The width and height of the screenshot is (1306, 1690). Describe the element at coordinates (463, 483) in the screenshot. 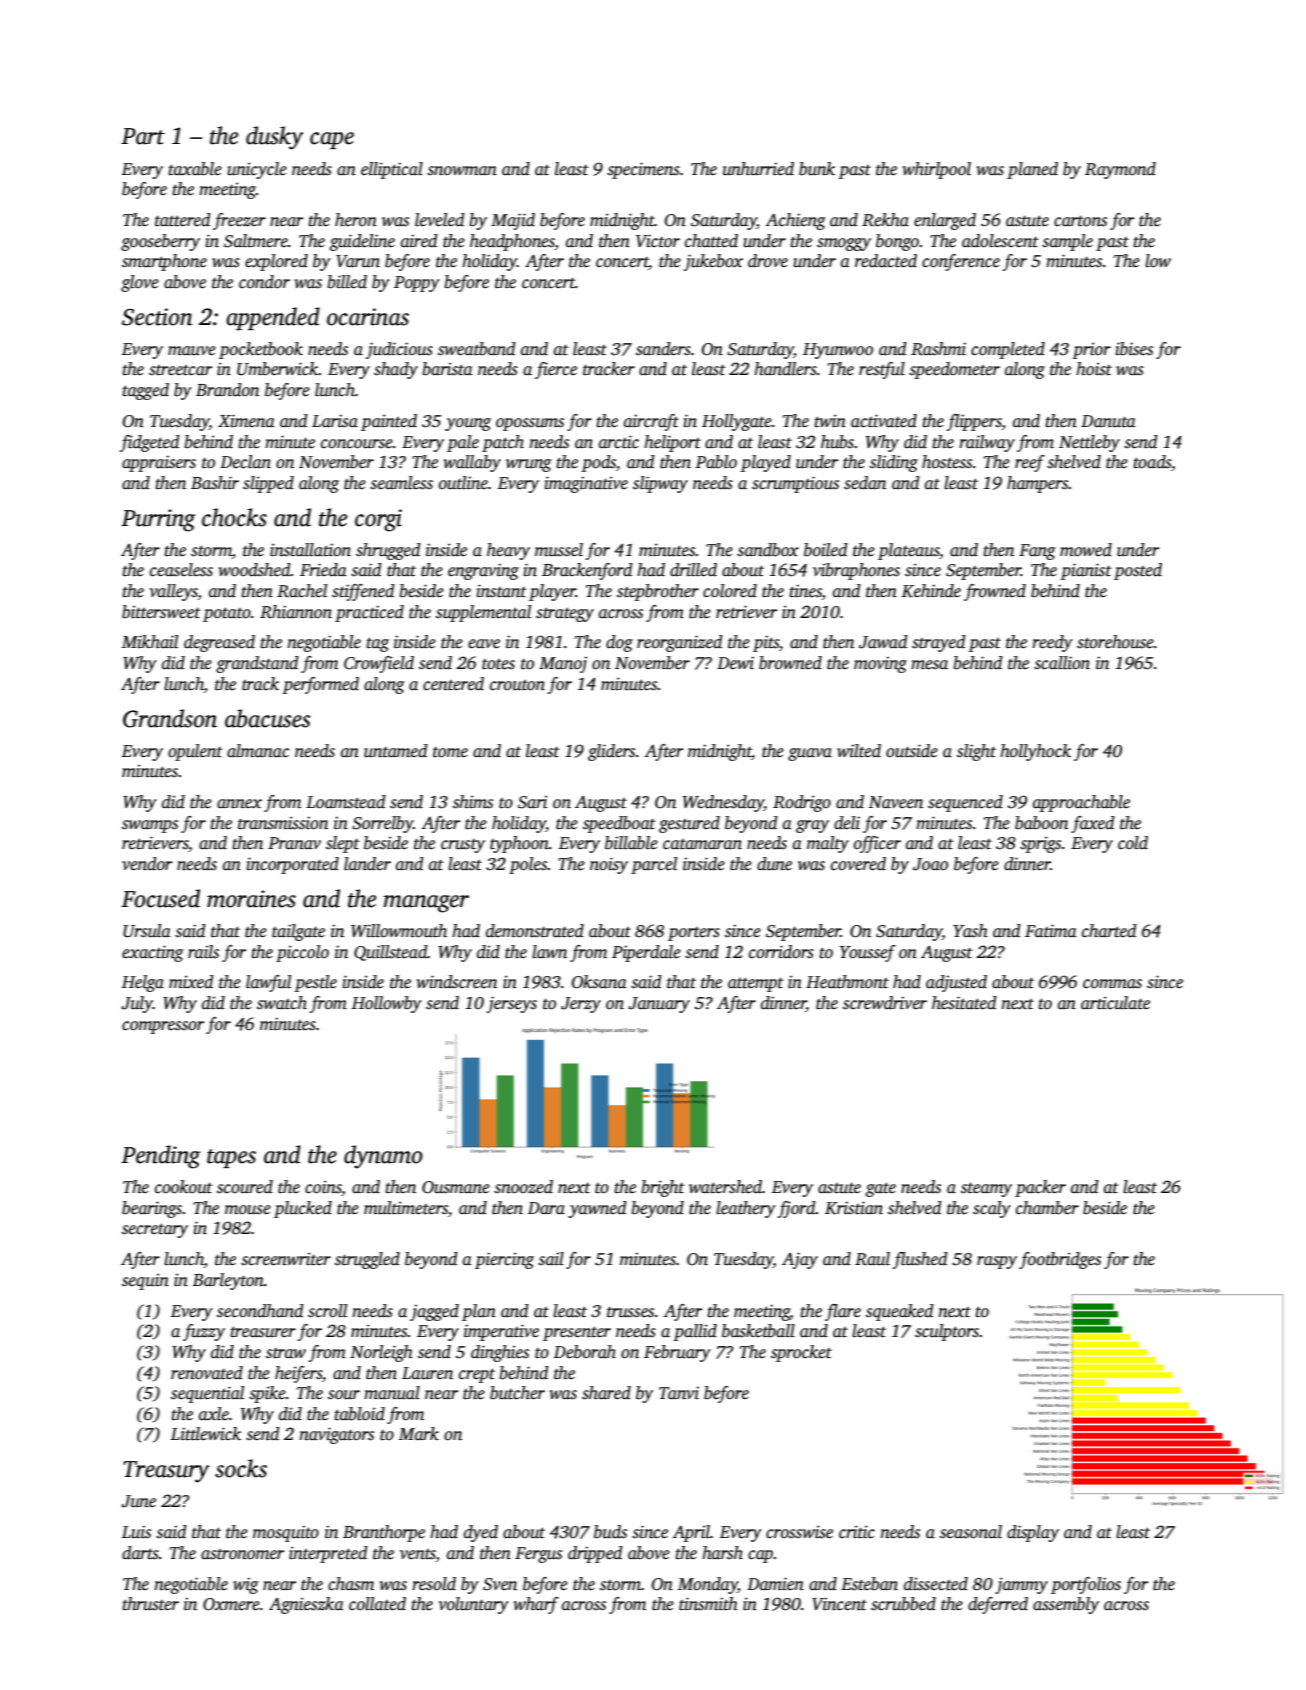

I see `outline` at that location.
